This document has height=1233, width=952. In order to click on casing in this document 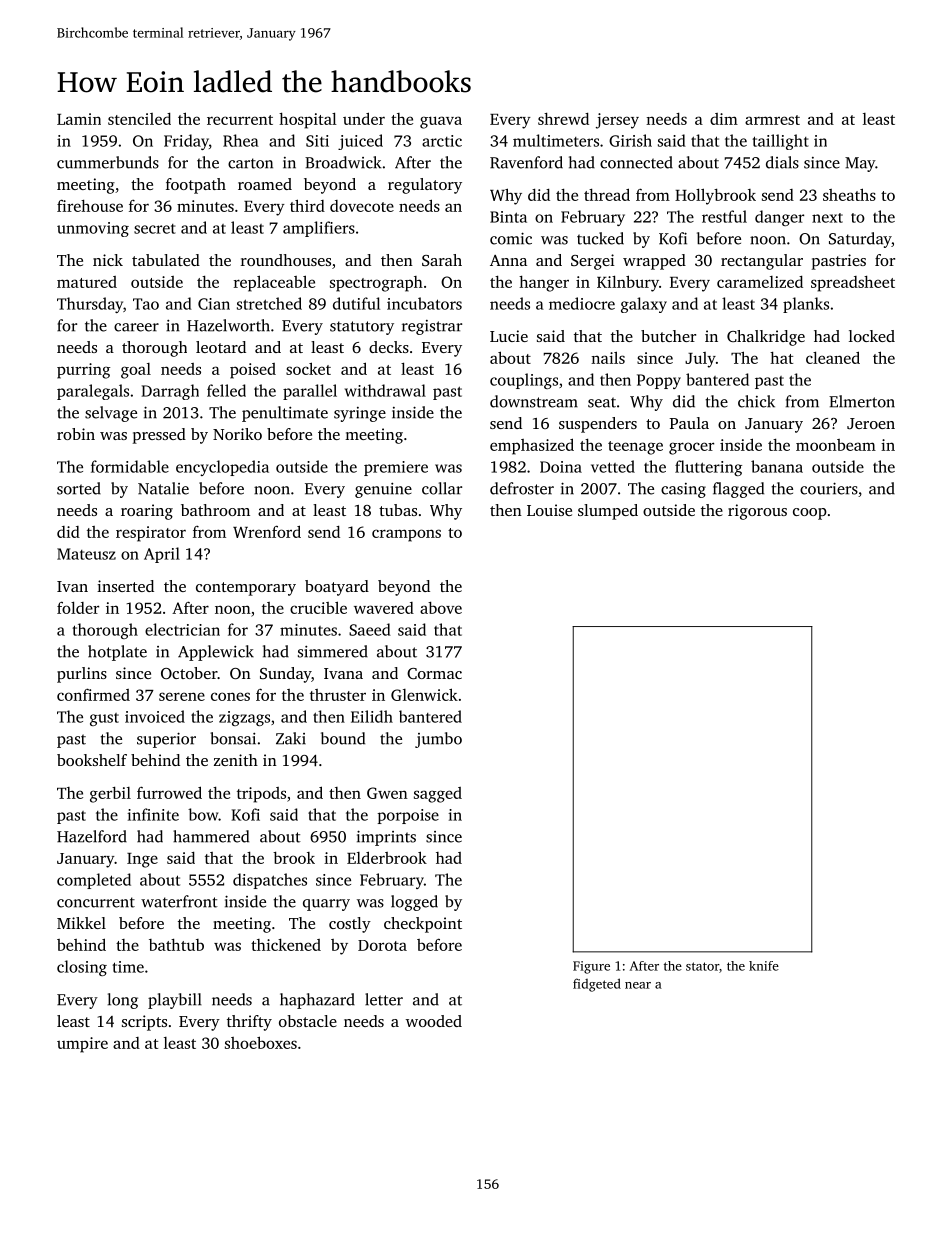, I will do `click(683, 490)`.
